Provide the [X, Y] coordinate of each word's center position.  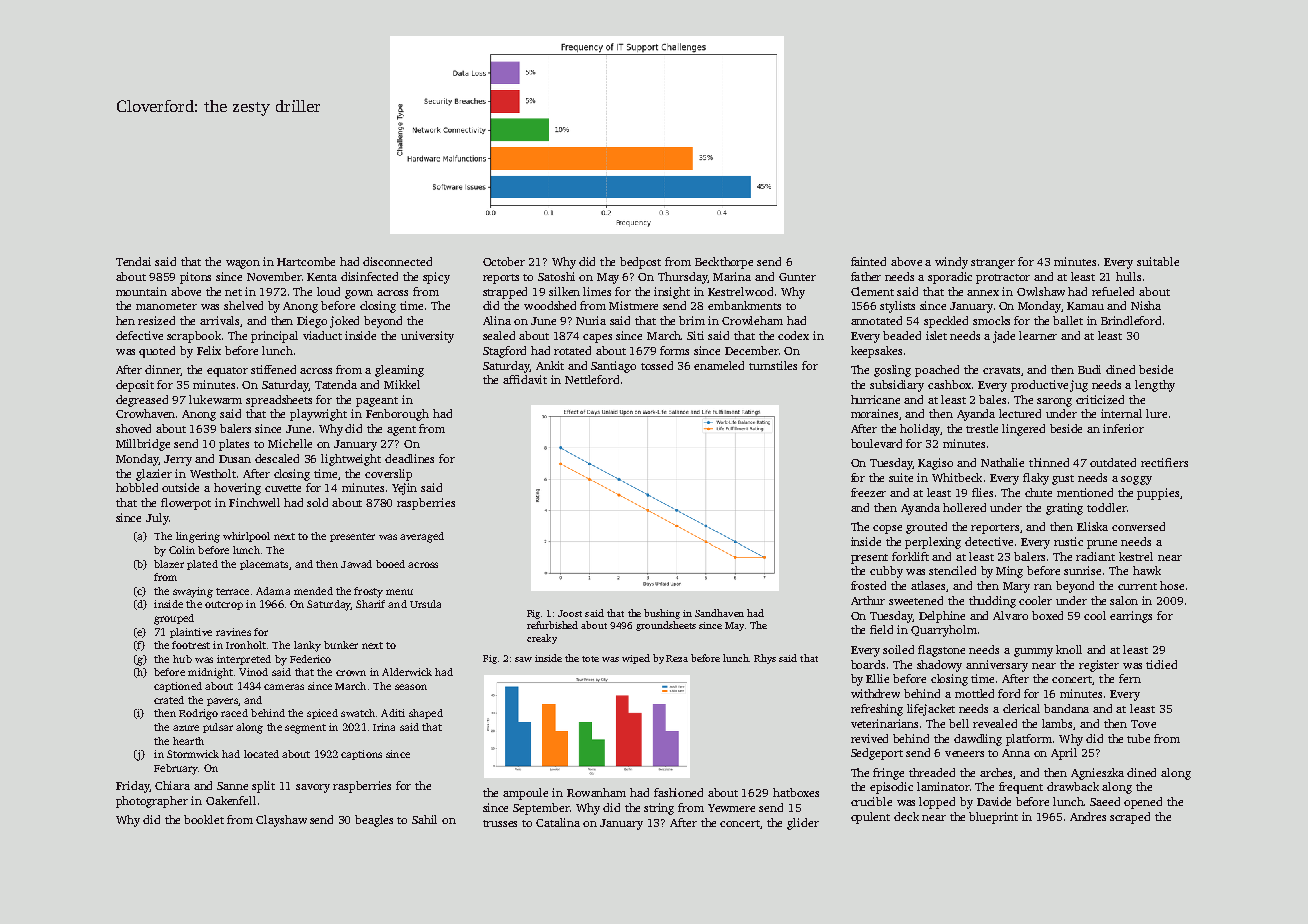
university [427, 337]
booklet [204, 819]
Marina [732, 276]
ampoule [525, 794]
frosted [868, 585]
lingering [198, 537]
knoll [1069, 649]
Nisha [1146, 305]
